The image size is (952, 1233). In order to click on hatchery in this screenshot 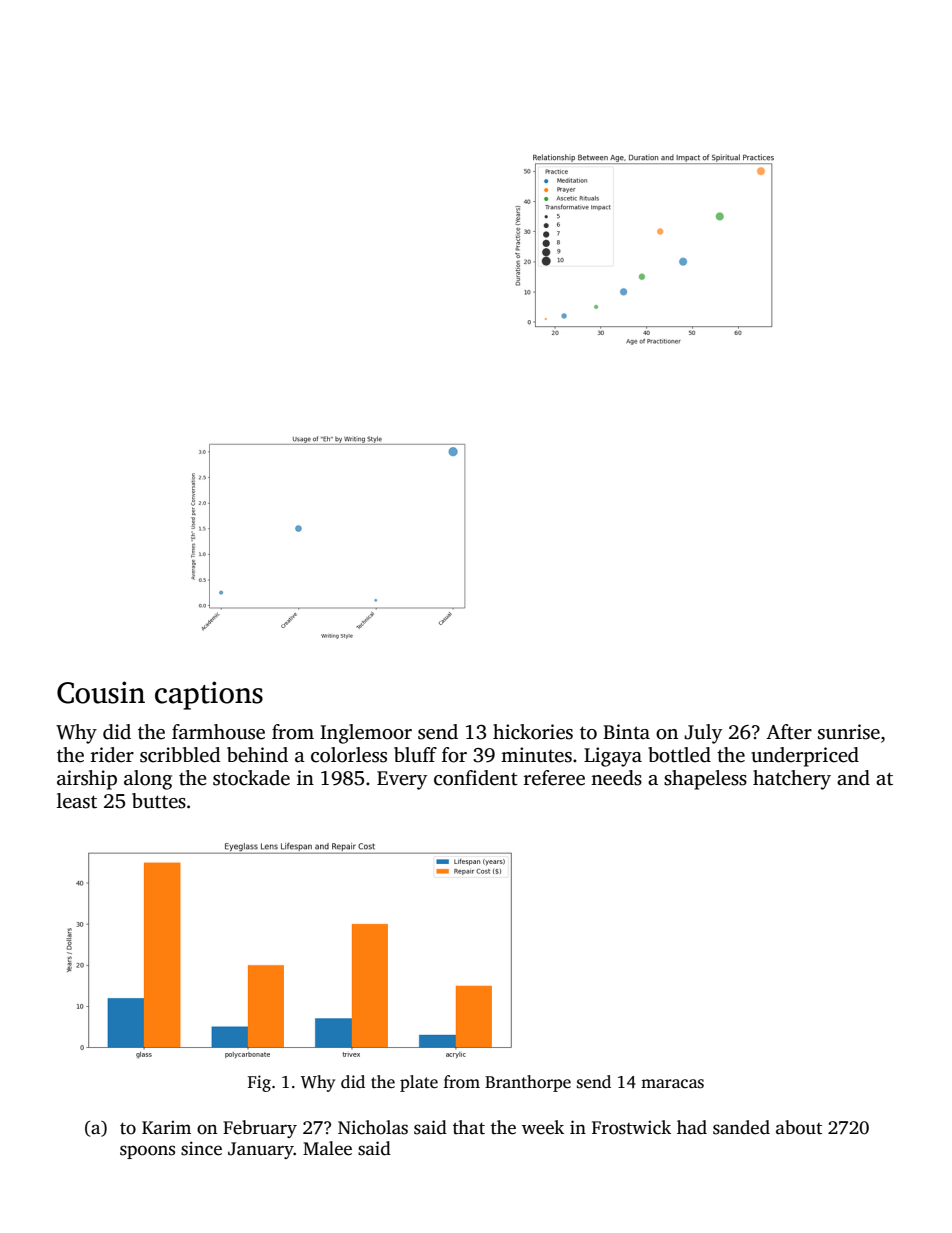, I will do `click(792, 780)`.
